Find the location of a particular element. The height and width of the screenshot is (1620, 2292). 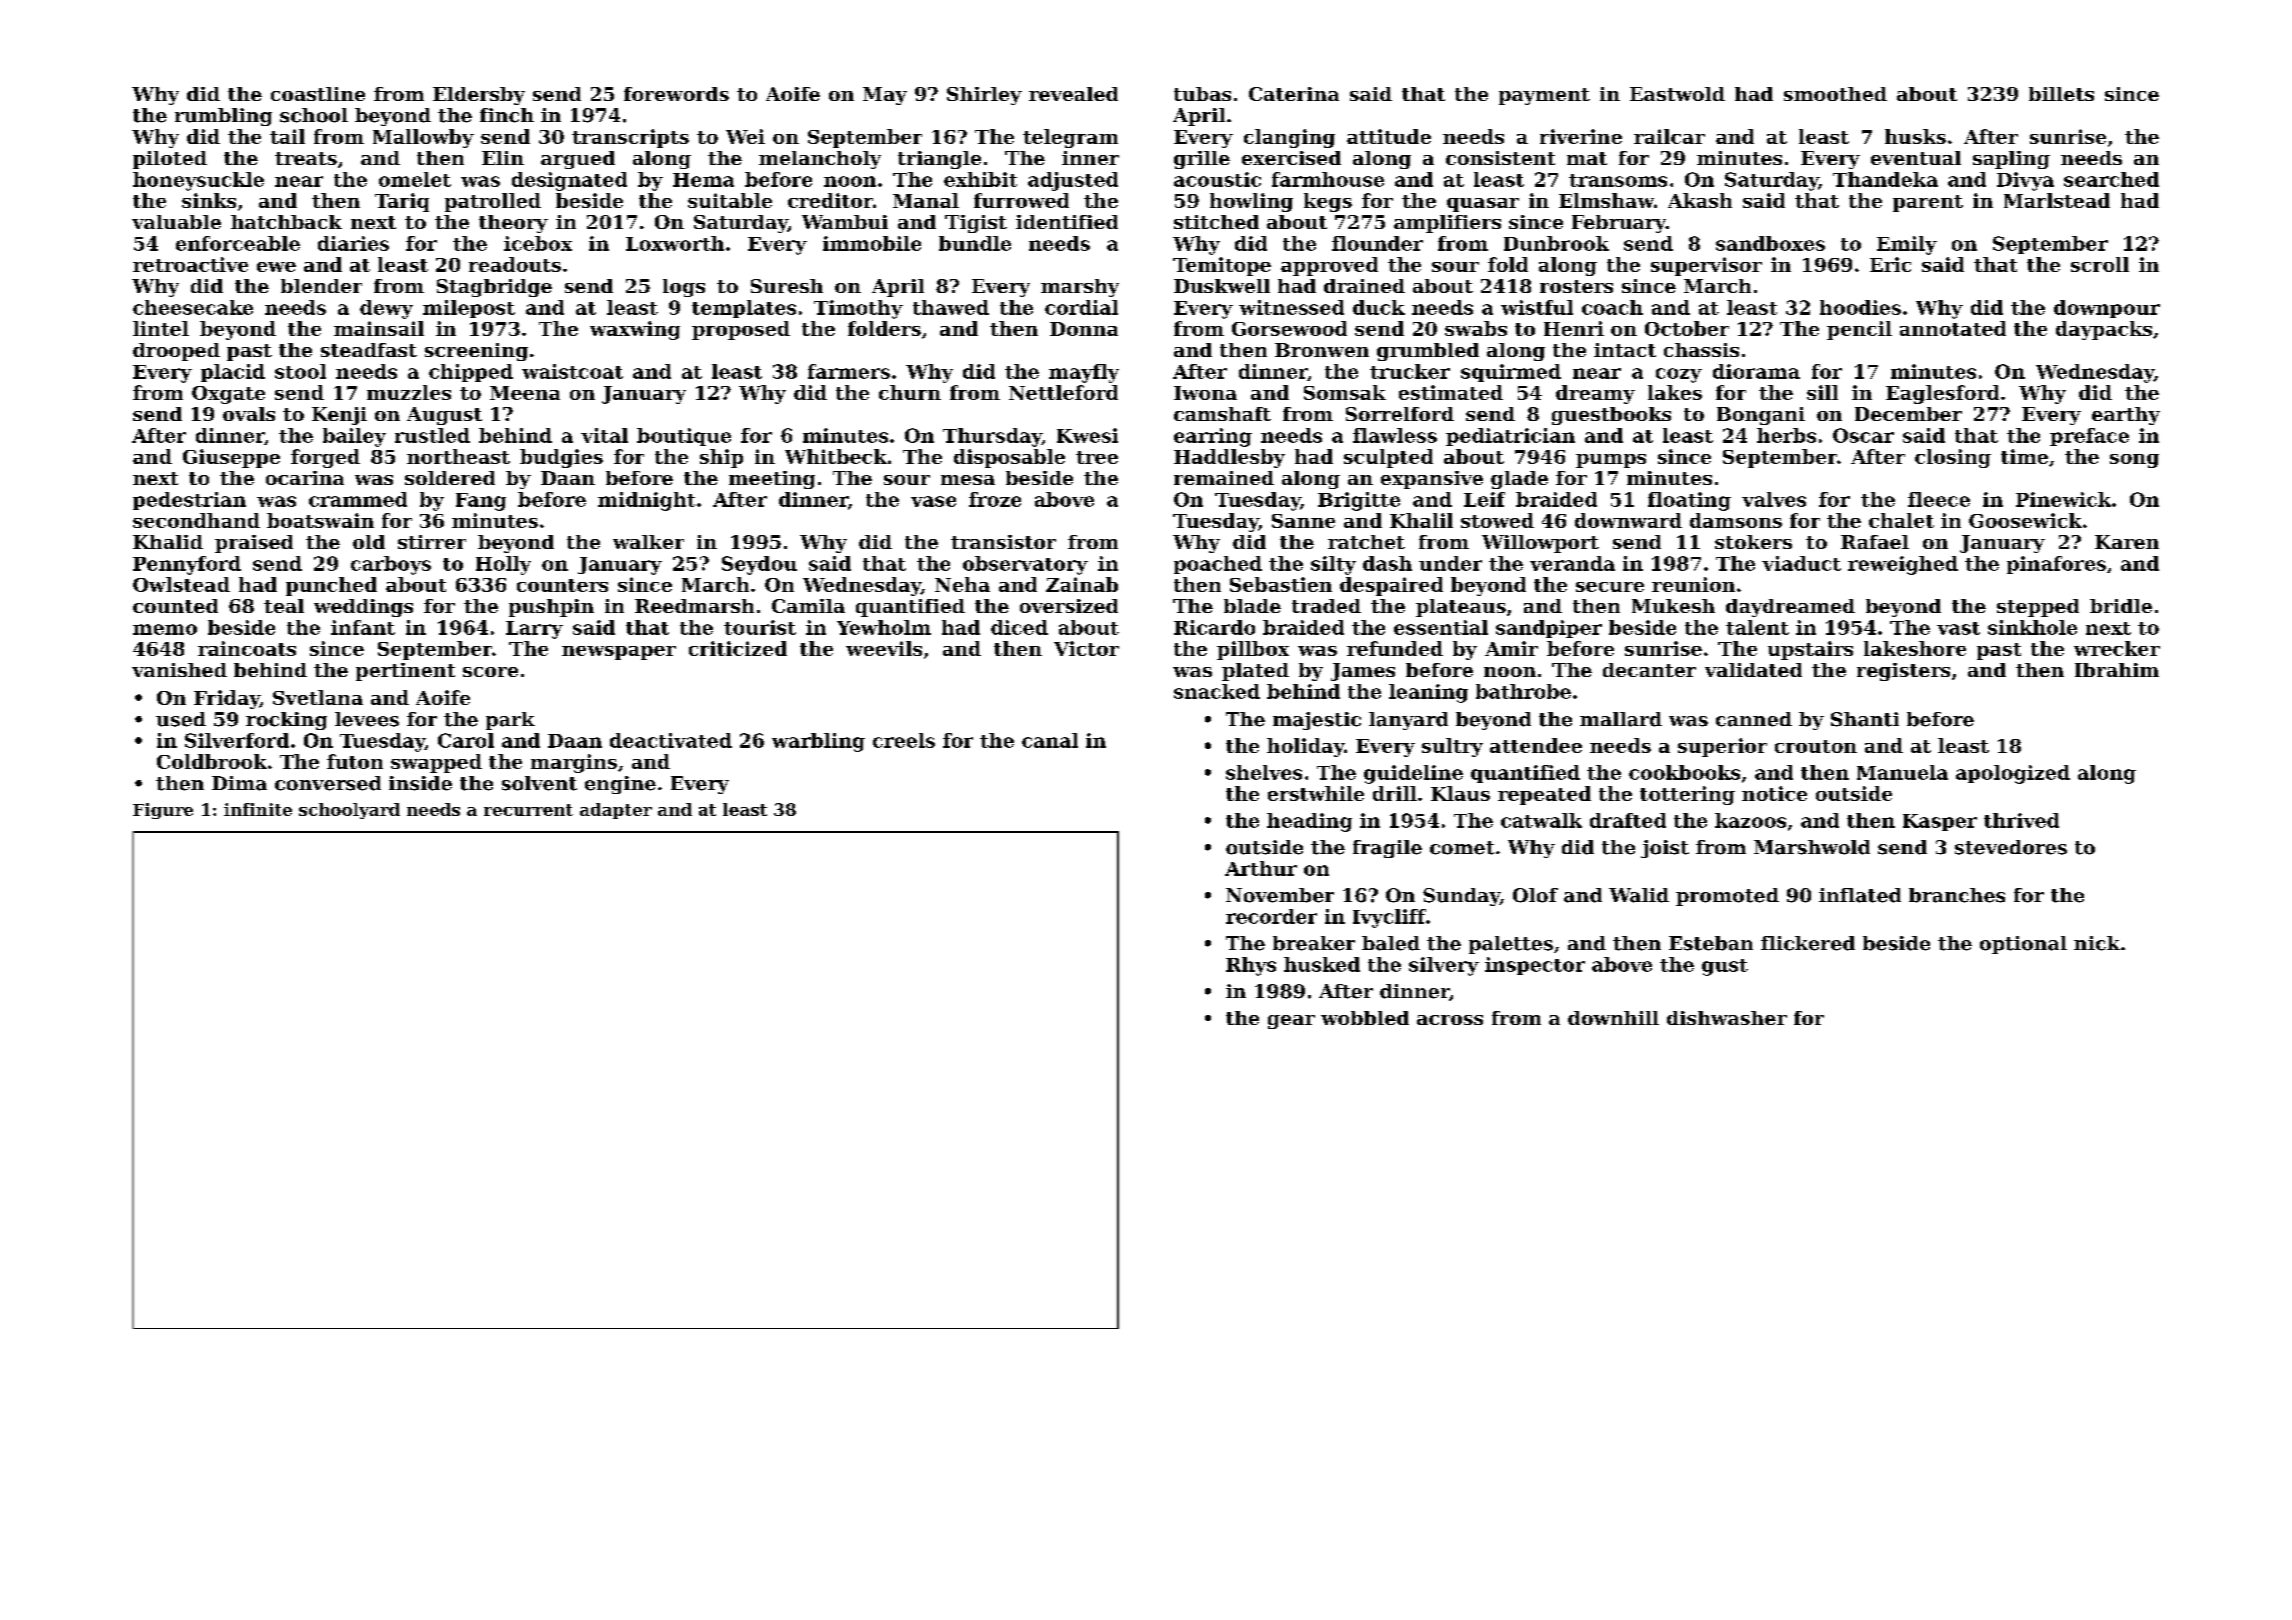

coastline is located at coordinates (318, 94).
